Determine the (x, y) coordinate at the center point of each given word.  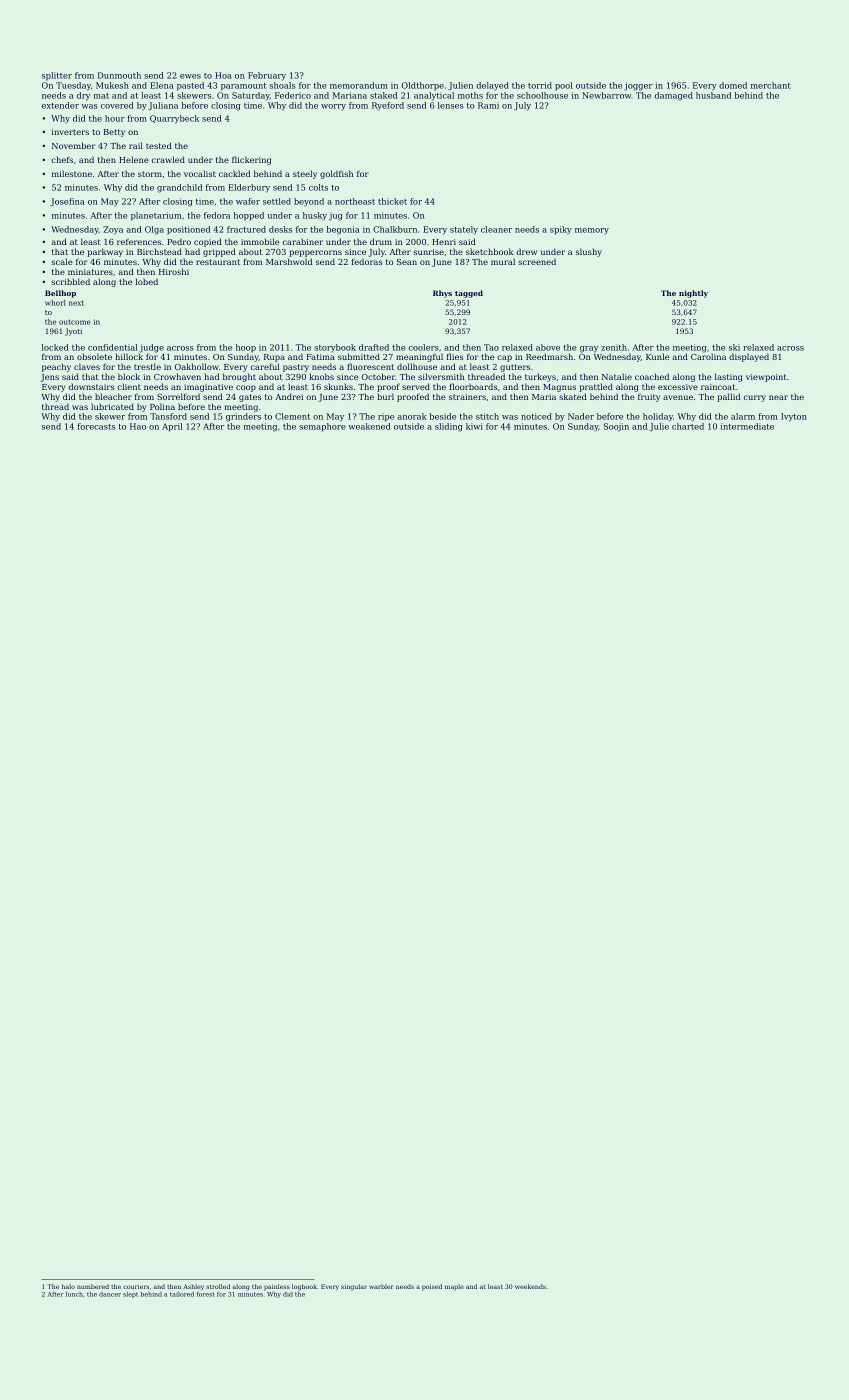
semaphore (322, 427)
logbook (304, 1287)
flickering (251, 160)
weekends (530, 1286)
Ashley (193, 1287)
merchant (771, 85)
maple (454, 1287)
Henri (444, 242)
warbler (381, 1286)
